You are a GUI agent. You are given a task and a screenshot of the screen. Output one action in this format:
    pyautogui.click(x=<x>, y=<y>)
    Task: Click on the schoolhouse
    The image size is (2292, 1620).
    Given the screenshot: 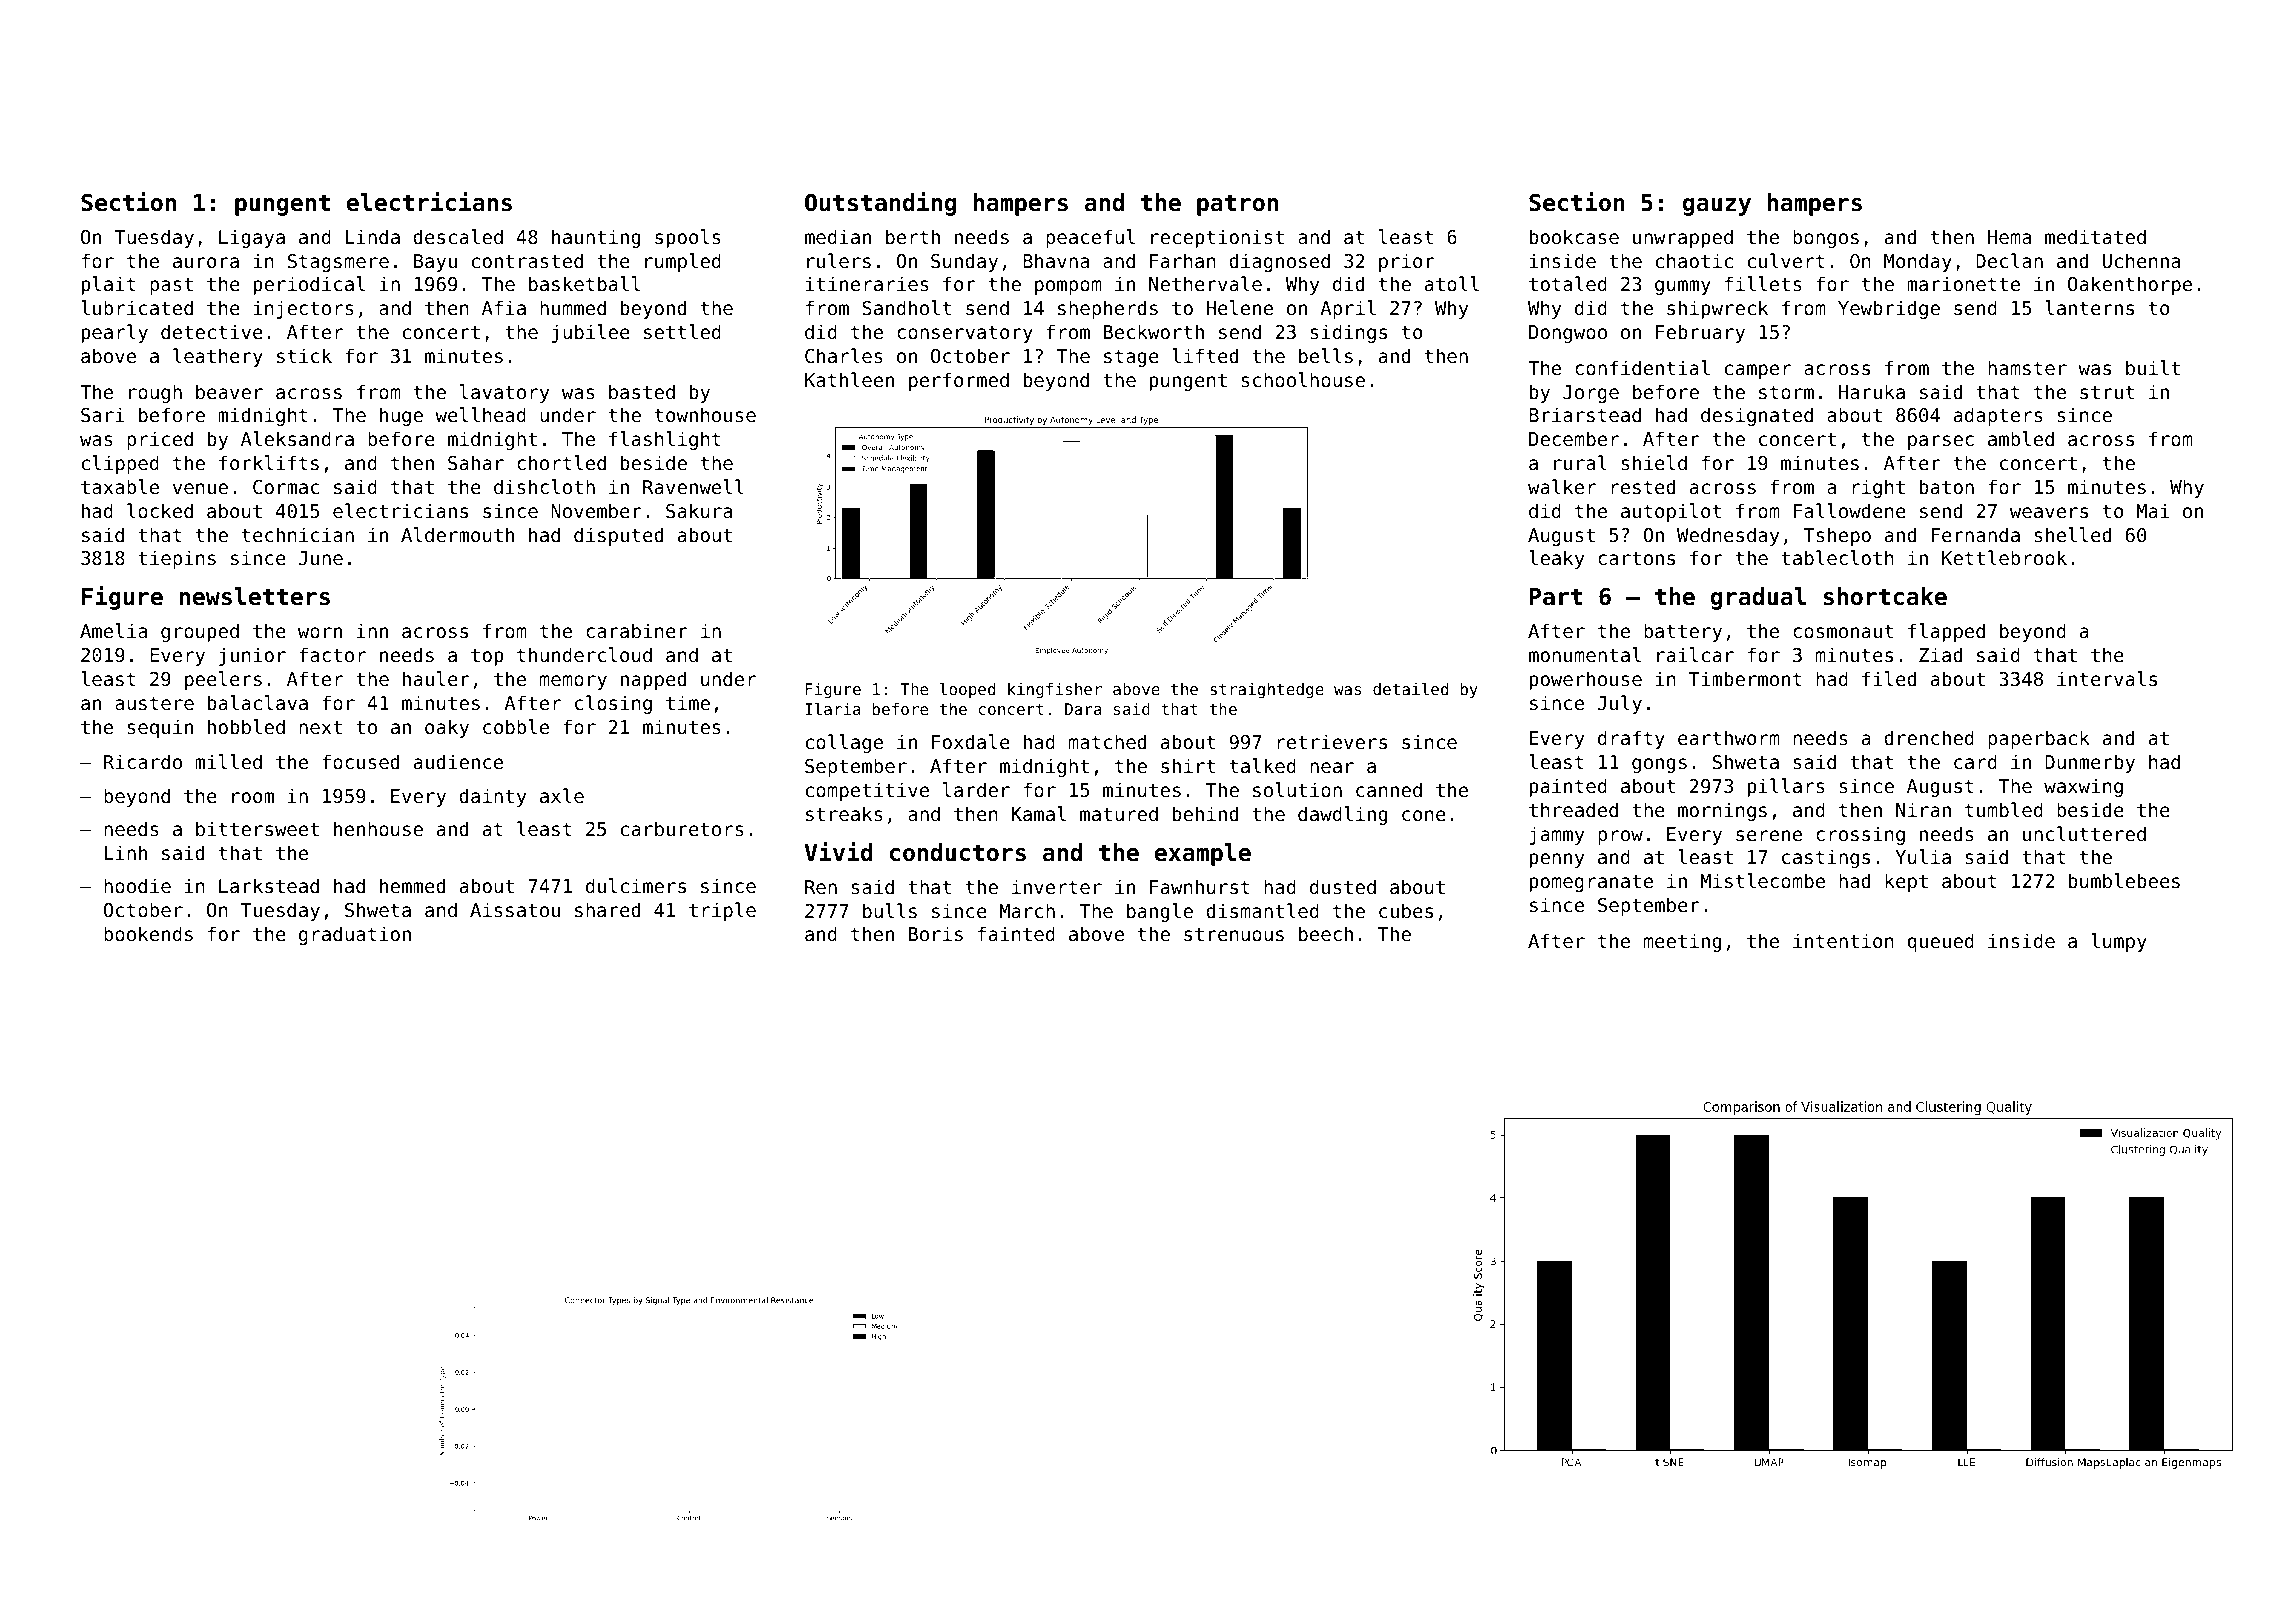 What is the action you would take?
    pyautogui.click(x=1303, y=379)
